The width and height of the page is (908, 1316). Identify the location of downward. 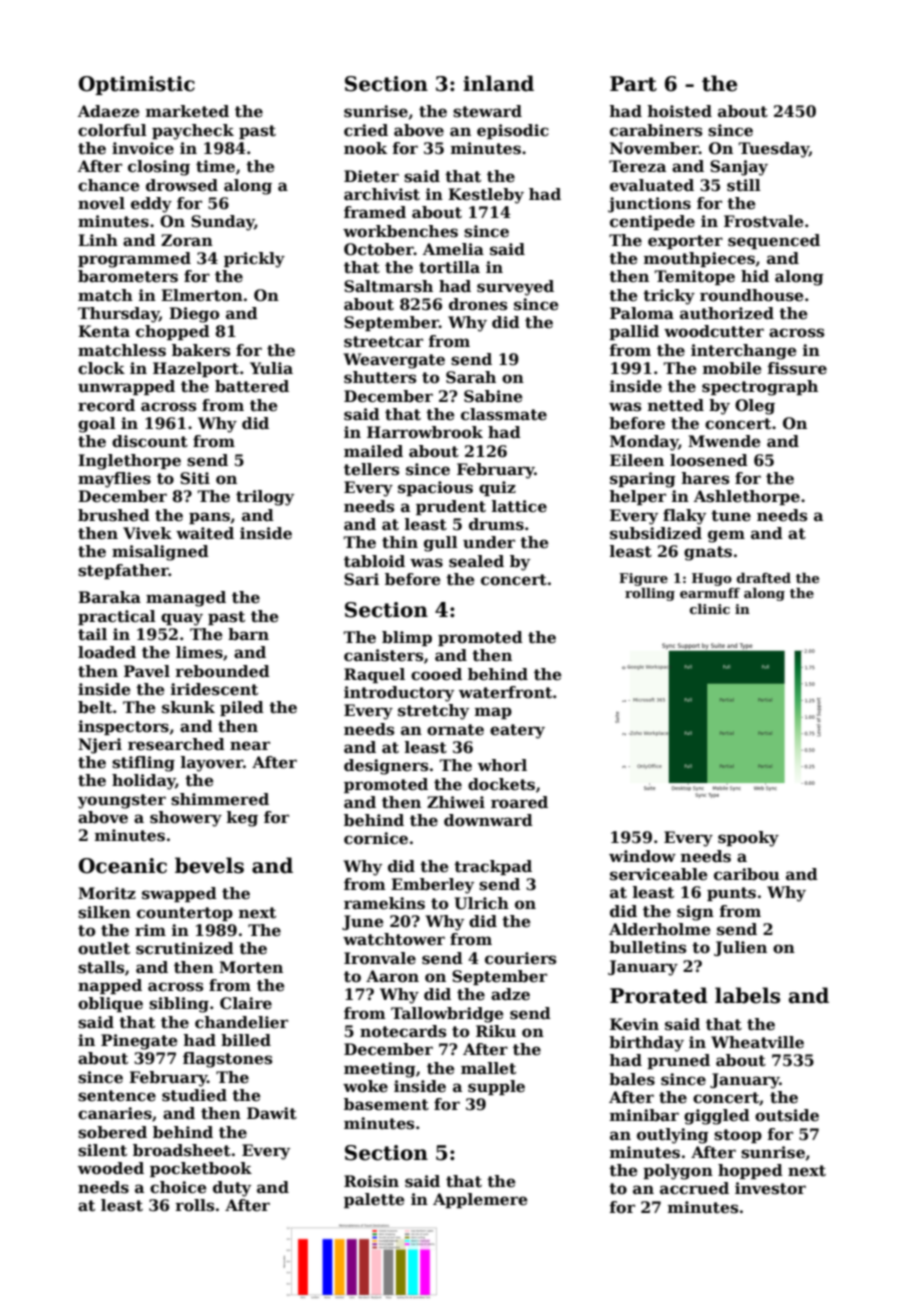
(488, 820).
